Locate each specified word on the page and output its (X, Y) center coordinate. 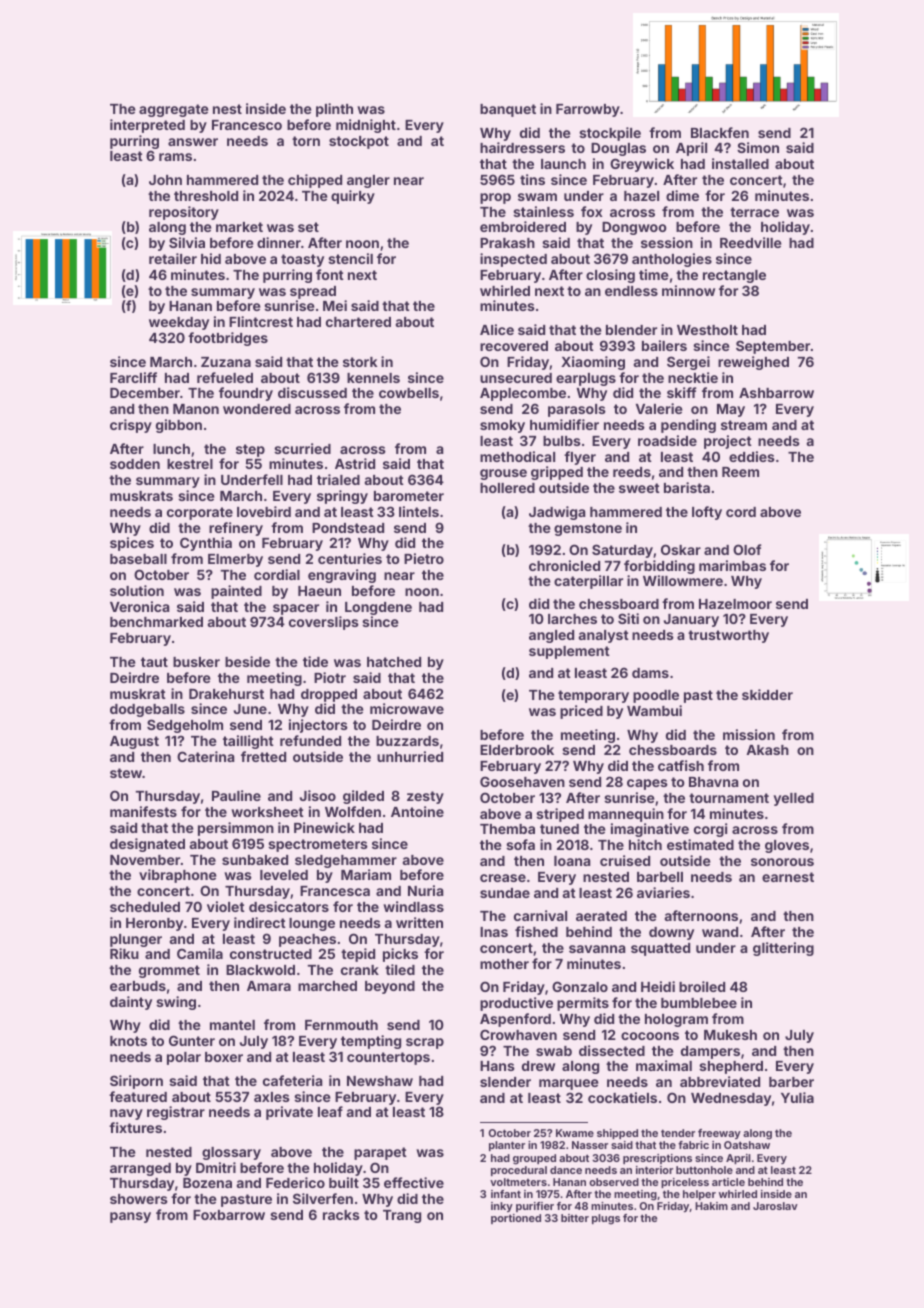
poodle (656, 696)
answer (193, 142)
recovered (514, 346)
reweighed (753, 363)
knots (128, 1041)
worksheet (267, 812)
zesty (425, 797)
